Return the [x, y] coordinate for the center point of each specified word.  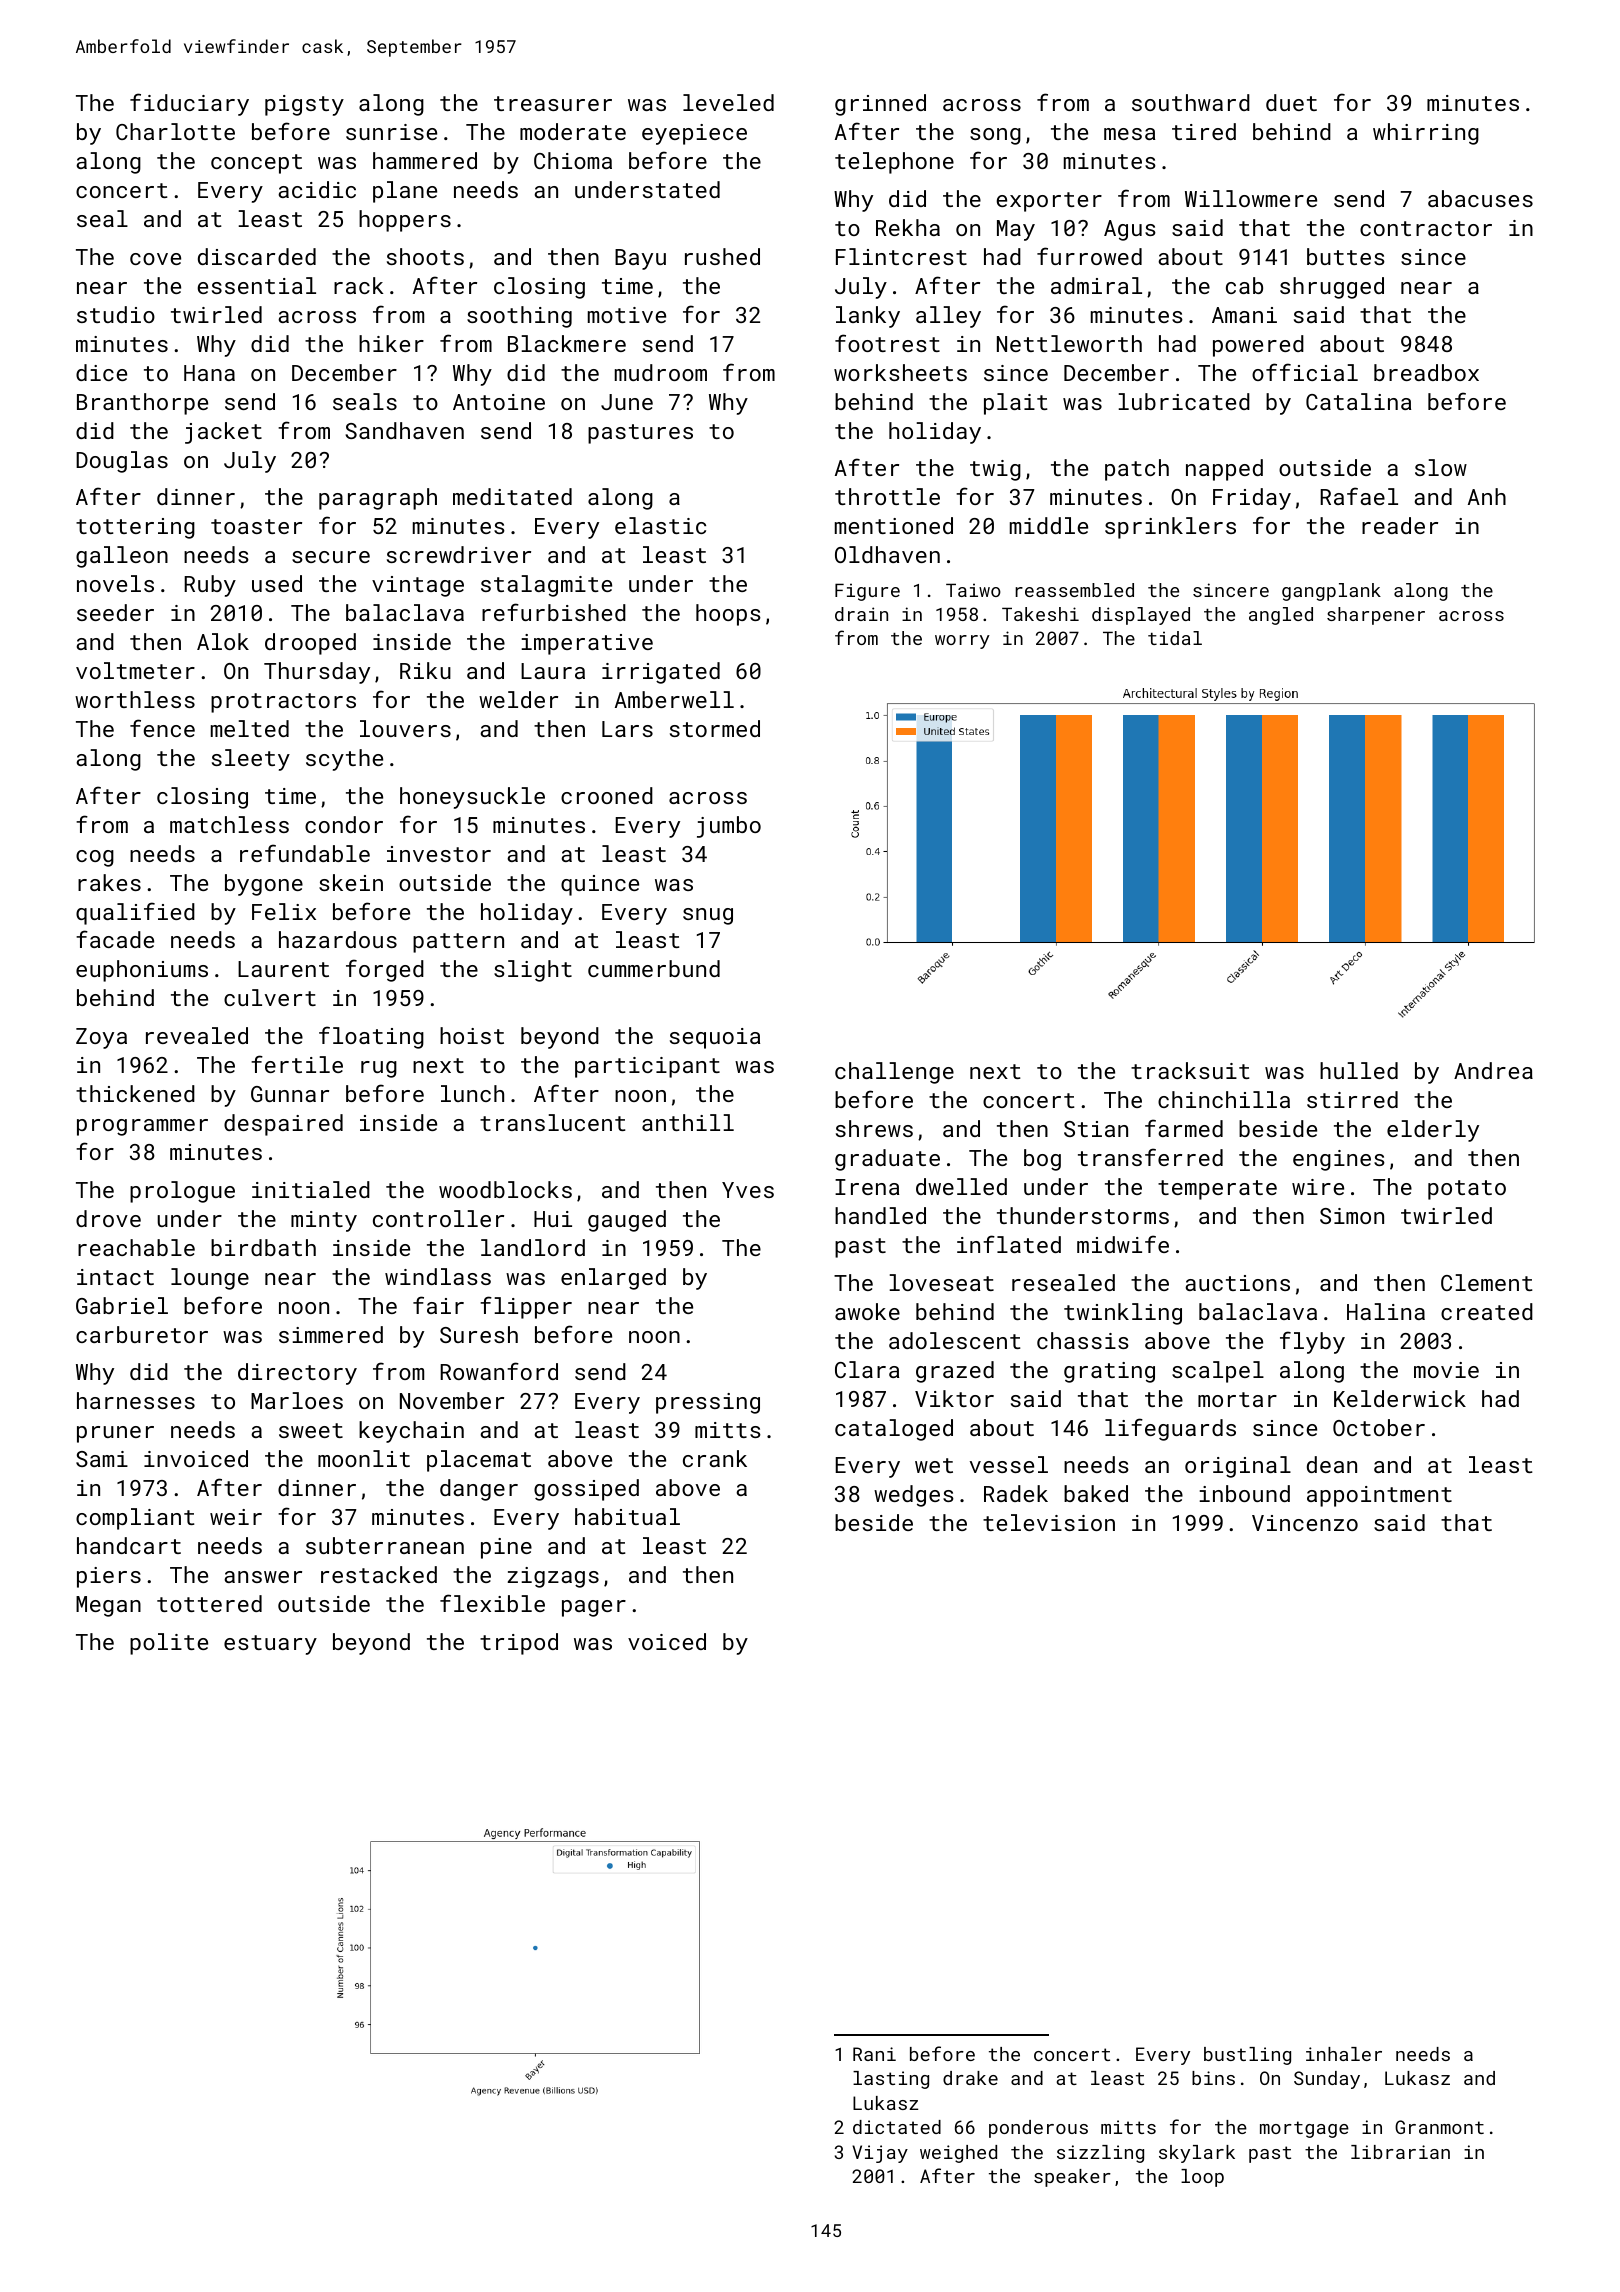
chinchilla [1224, 1099]
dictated [897, 2127]
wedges [914, 1496]
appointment [1379, 1496]
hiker [391, 343]
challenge [894, 1073]
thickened [135, 1093]
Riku [425, 670]
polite [169, 1644]
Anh [1487, 496]
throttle [887, 496]
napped [1224, 470]
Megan [108, 1606]
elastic [660, 525]
